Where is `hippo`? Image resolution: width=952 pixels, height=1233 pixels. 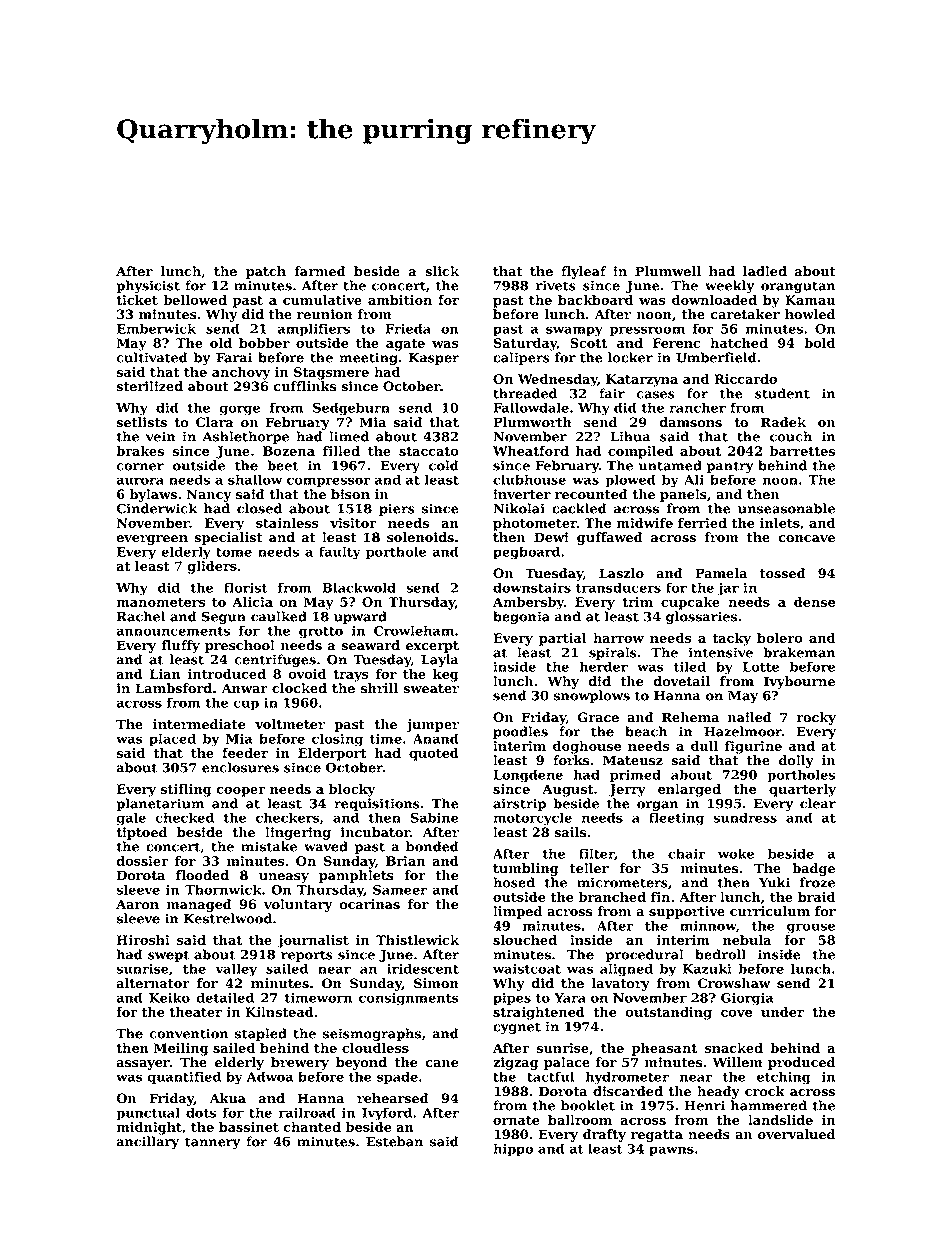 hippo is located at coordinates (513, 1150).
